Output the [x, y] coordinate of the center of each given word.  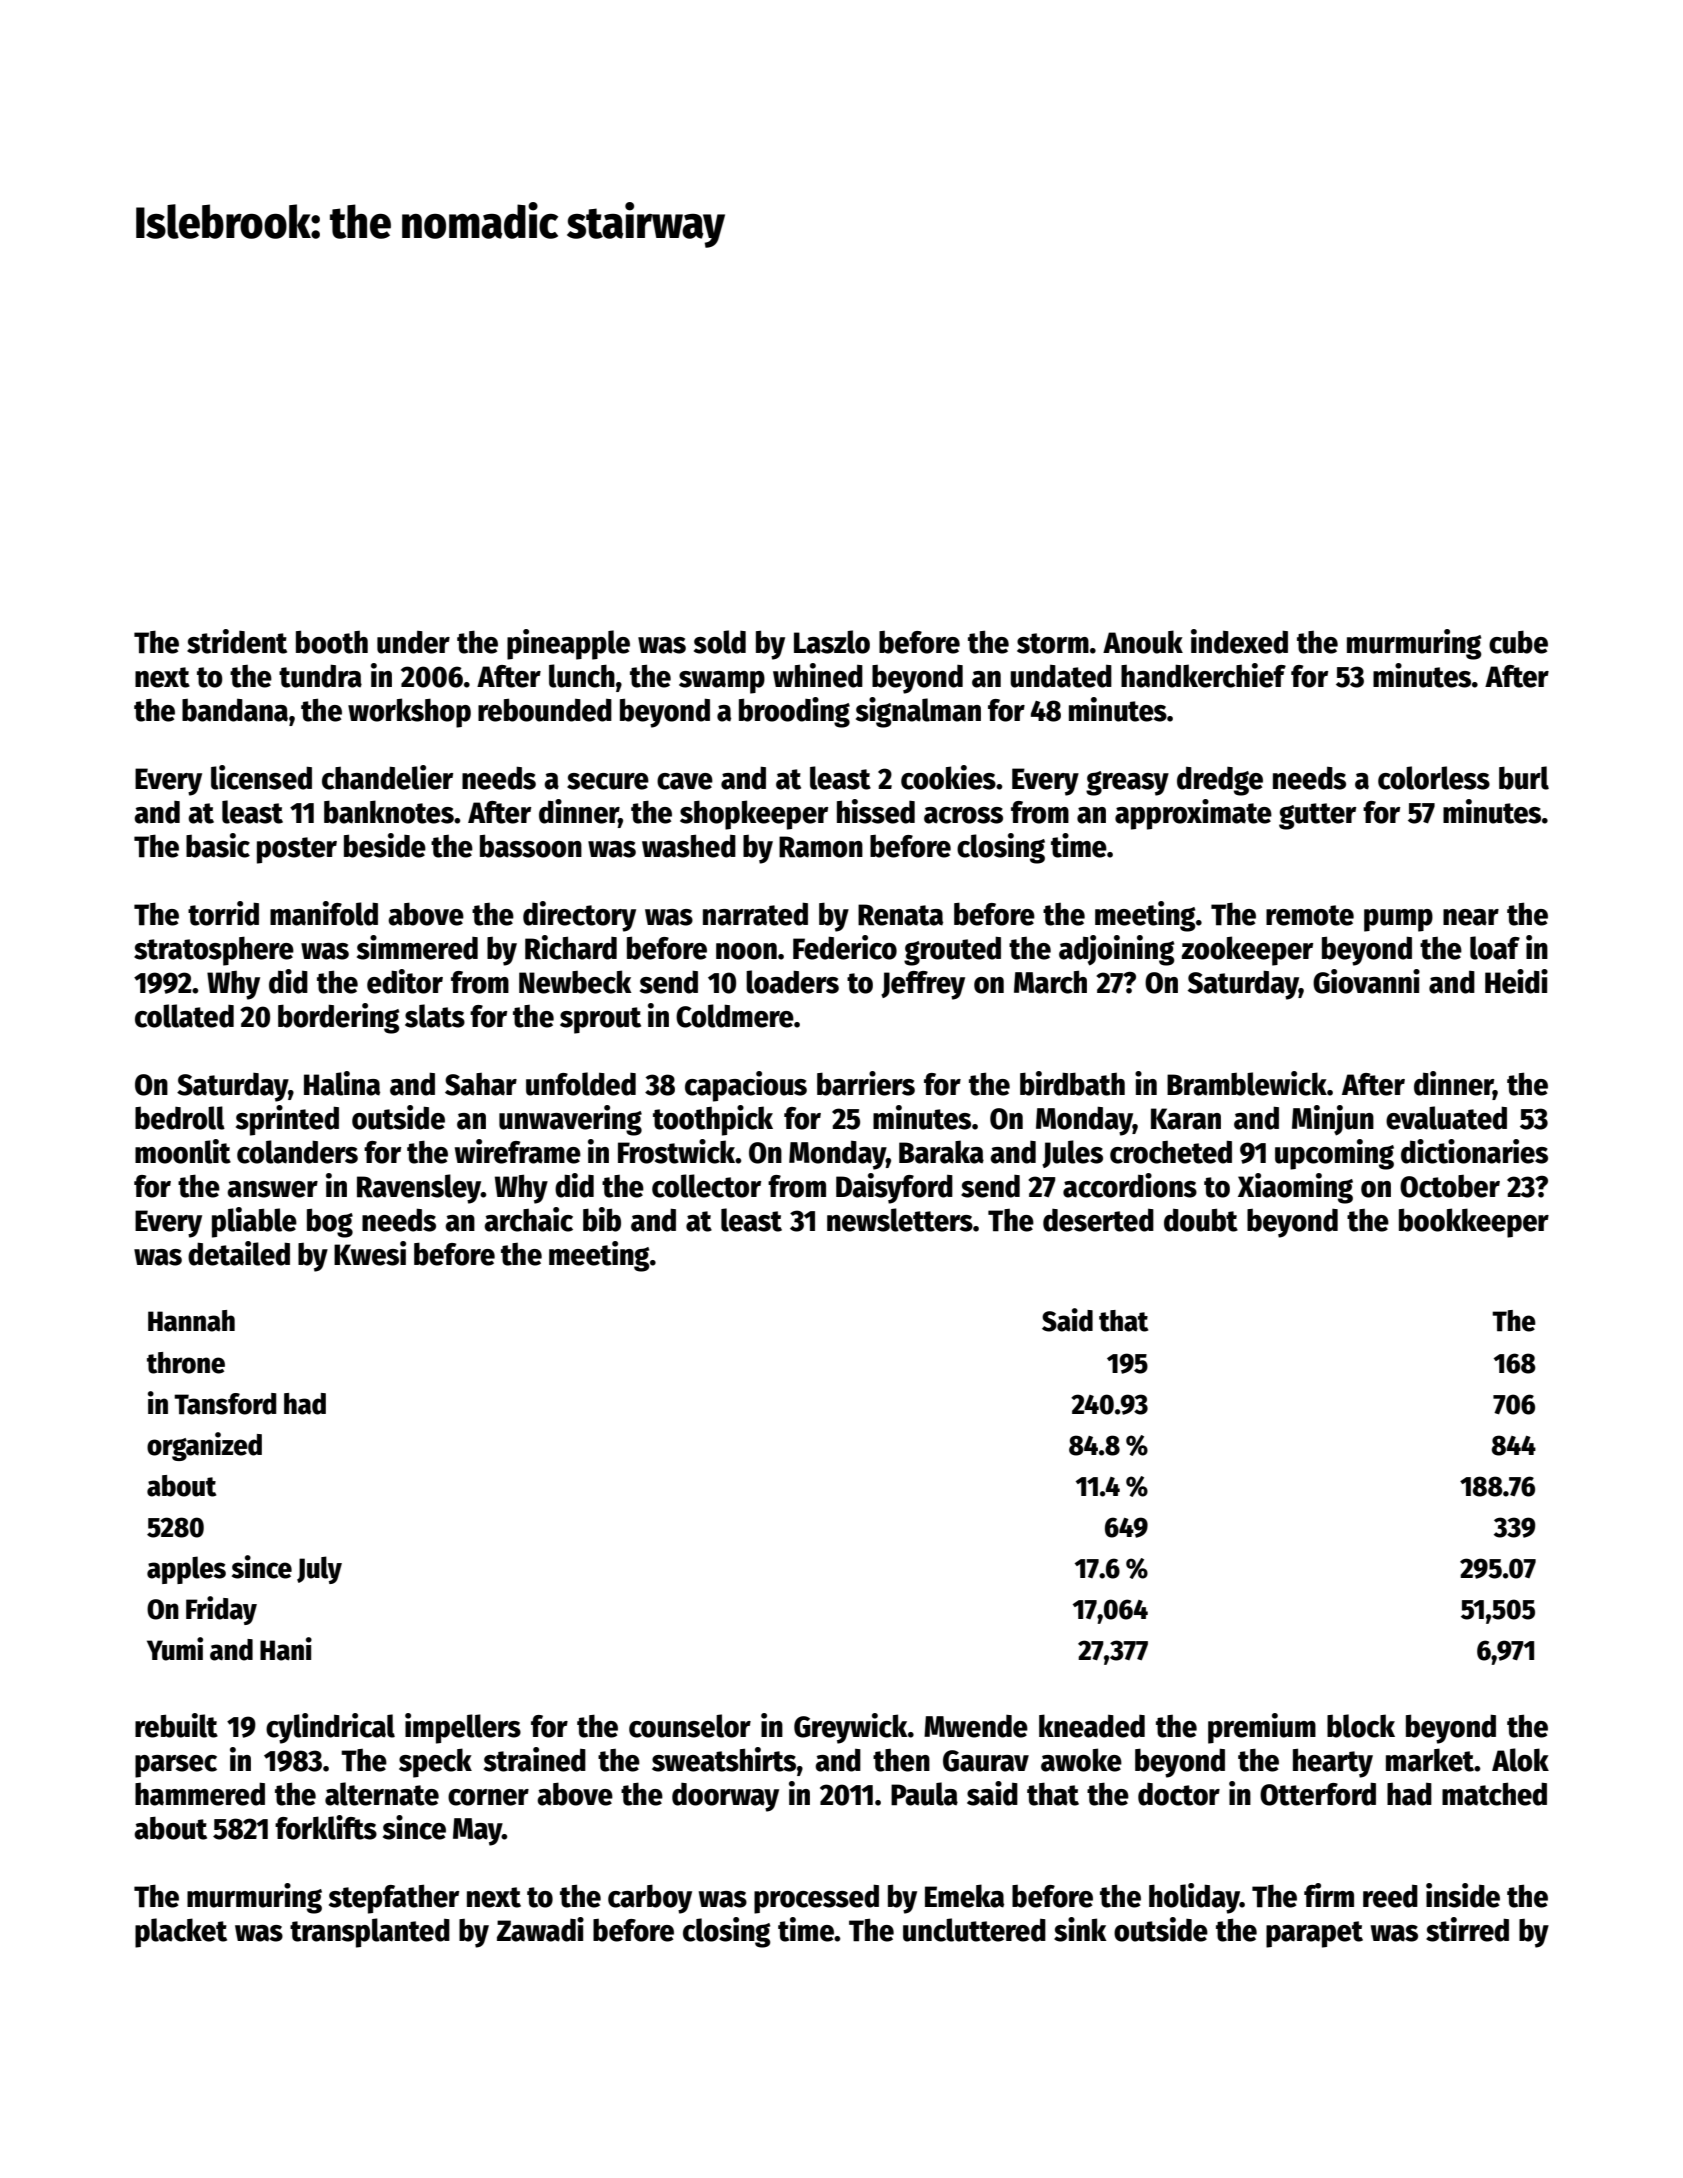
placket [181, 1933]
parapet [1314, 1934]
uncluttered [974, 1930]
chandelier [387, 777]
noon [746, 951]
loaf [1495, 948]
